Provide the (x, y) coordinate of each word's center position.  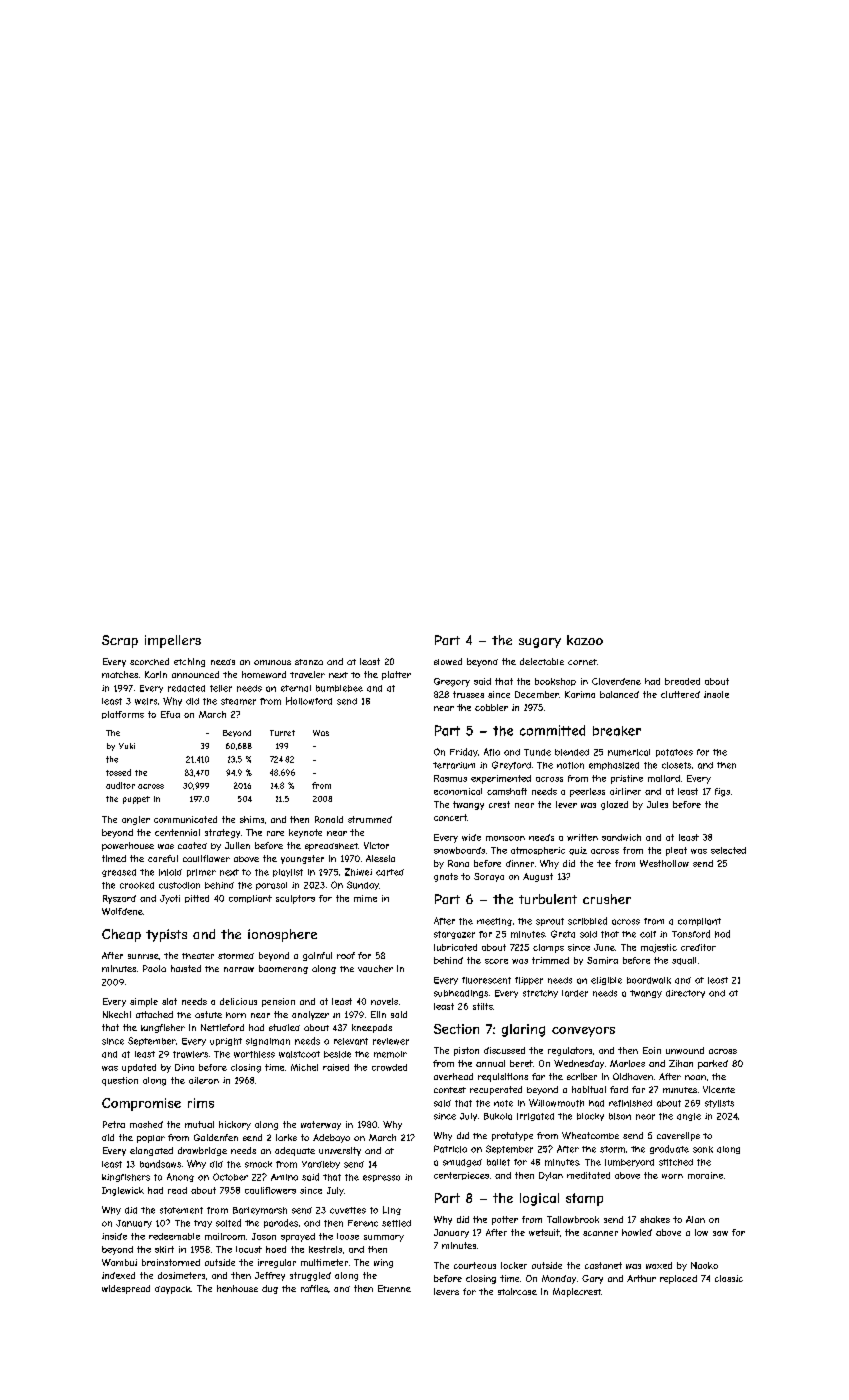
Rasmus (450, 778)
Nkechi (117, 1014)
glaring (523, 1030)
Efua (170, 714)
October (230, 1177)
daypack (173, 1290)
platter (396, 675)
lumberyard (629, 1163)
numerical (629, 752)
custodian (179, 885)
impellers (173, 641)
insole (716, 694)
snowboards (459, 850)
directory (685, 994)
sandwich (621, 837)
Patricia (450, 1149)
